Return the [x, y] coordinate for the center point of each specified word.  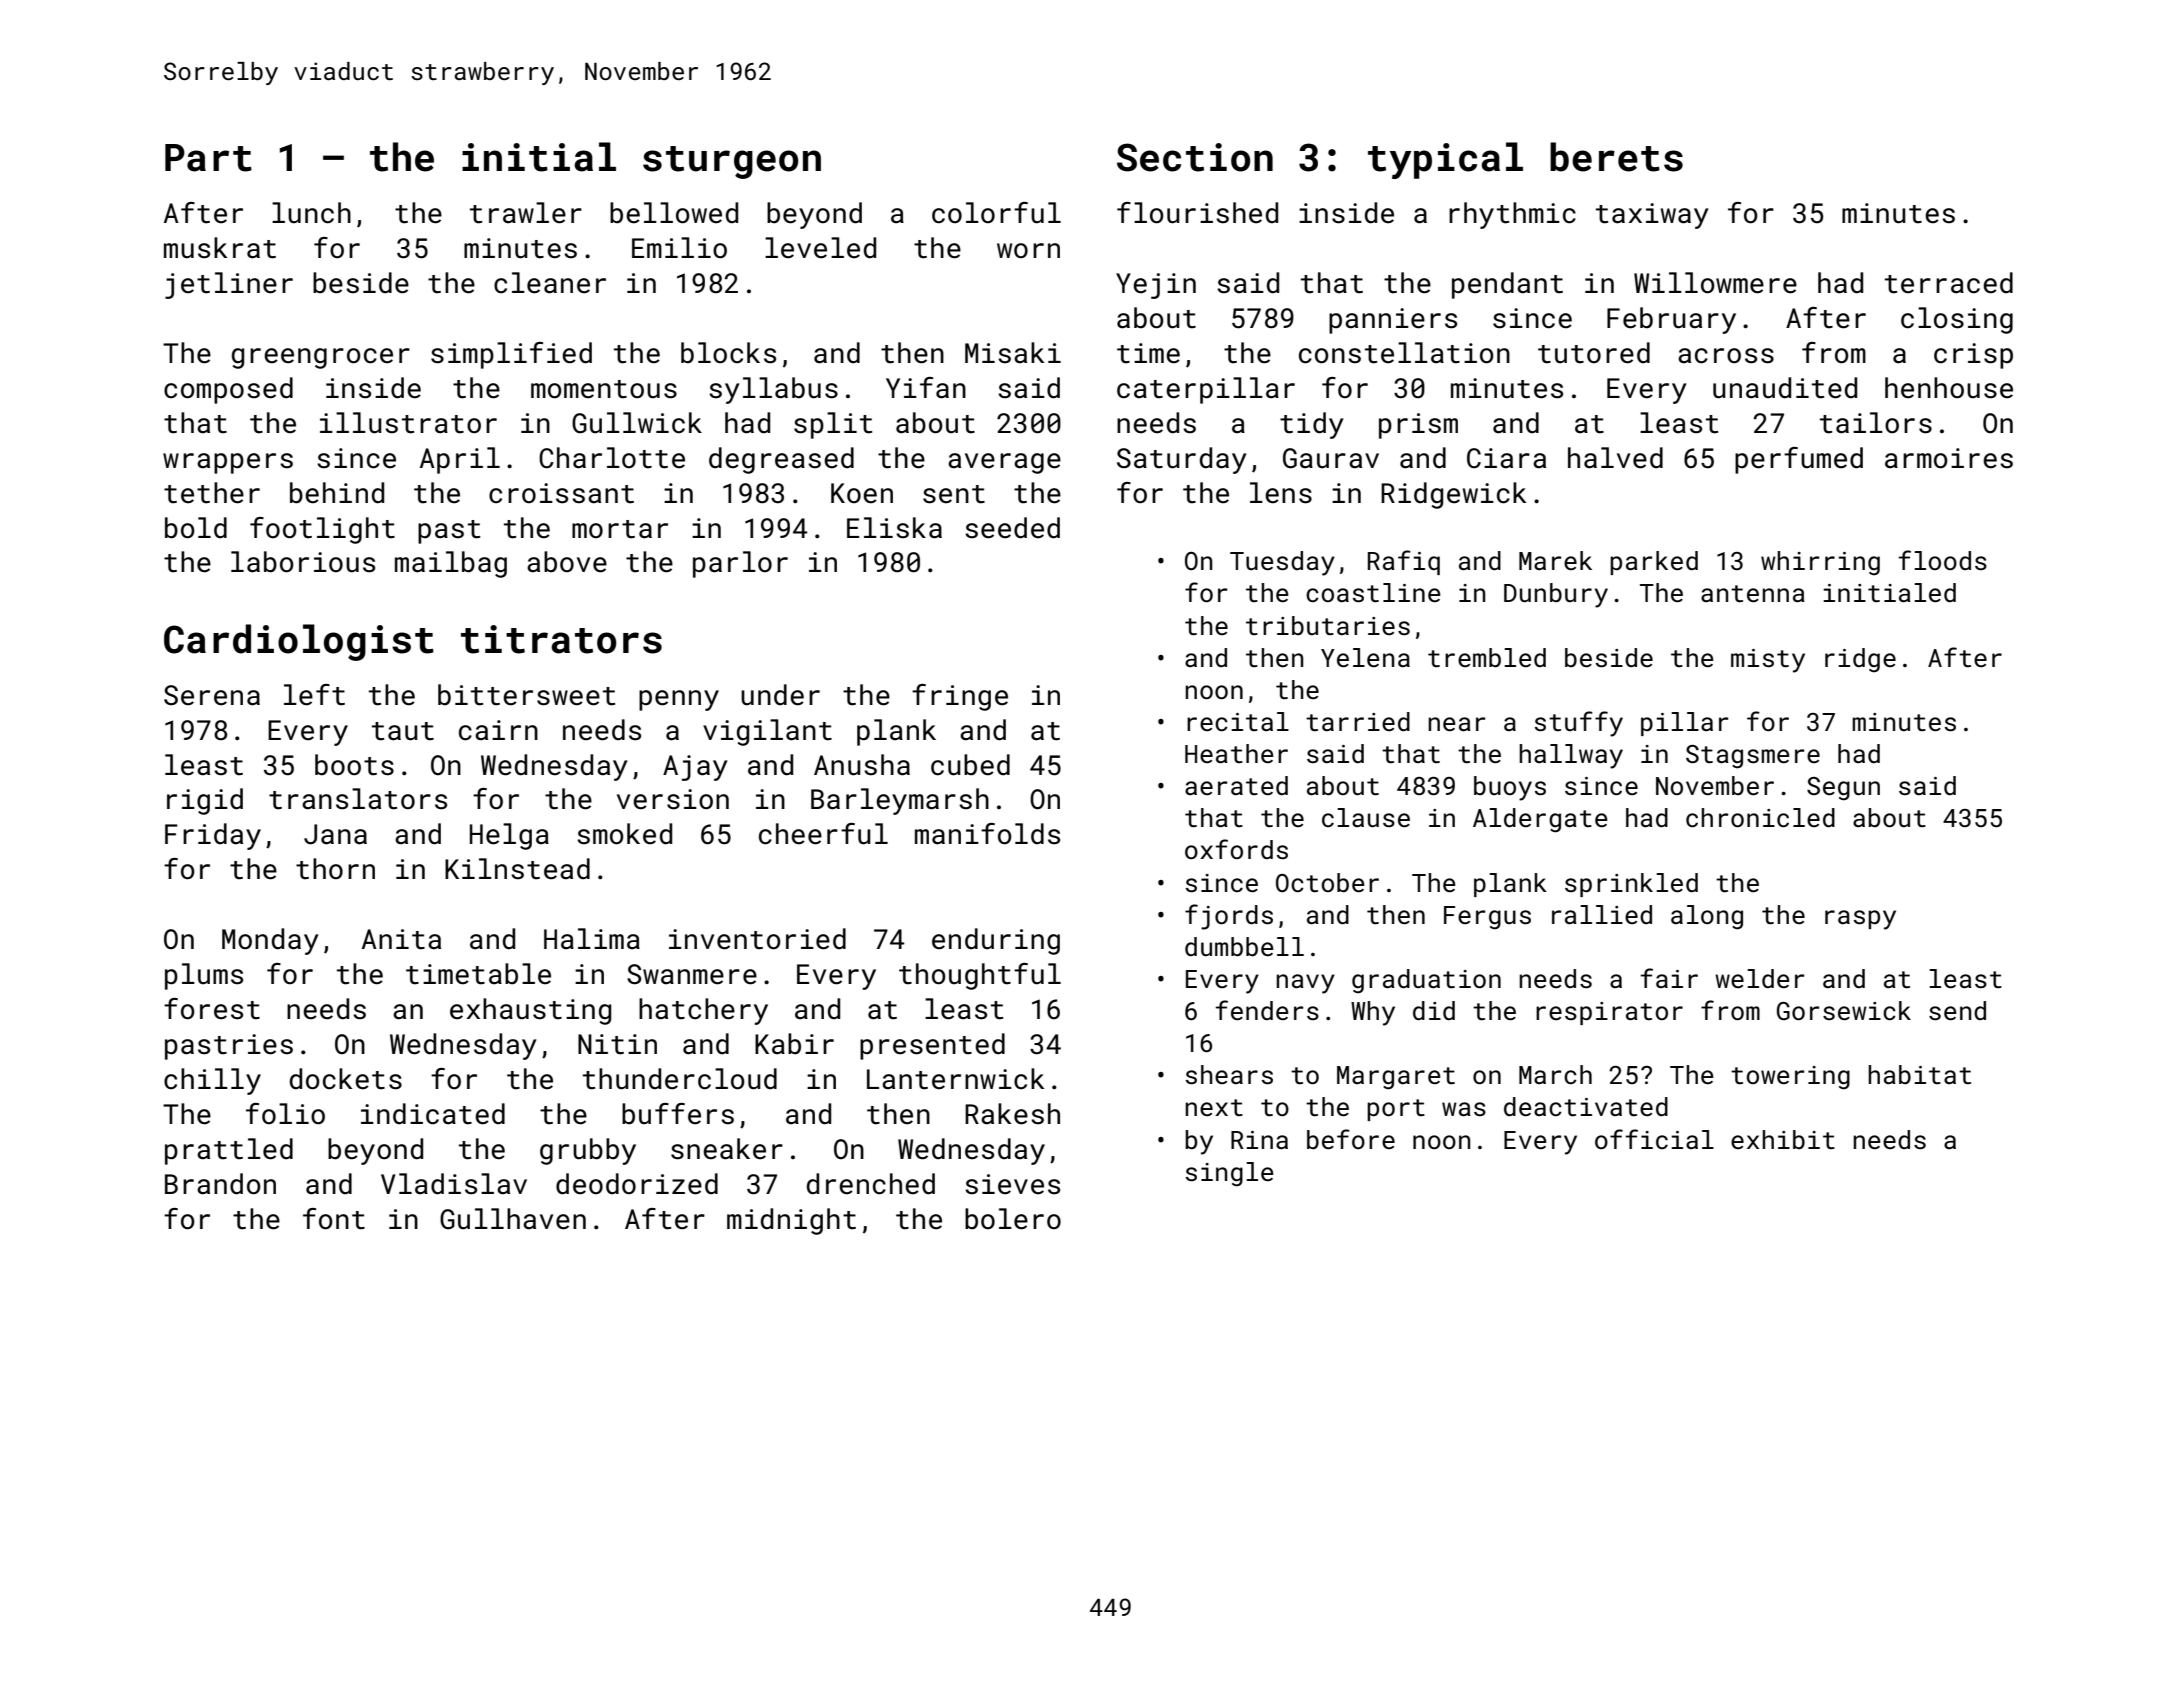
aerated [1236, 785]
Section [1195, 157]
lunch [311, 213]
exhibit [1783, 1139]
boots [354, 765]
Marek [1555, 560]
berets [1616, 157]
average [1004, 463]
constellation [1404, 353]
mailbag [451, 564]
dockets [346, 1079]
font [334, 1219]
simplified [511, 355]
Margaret [1396, 1078]
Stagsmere [1753, 757]
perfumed [1799, 460]
